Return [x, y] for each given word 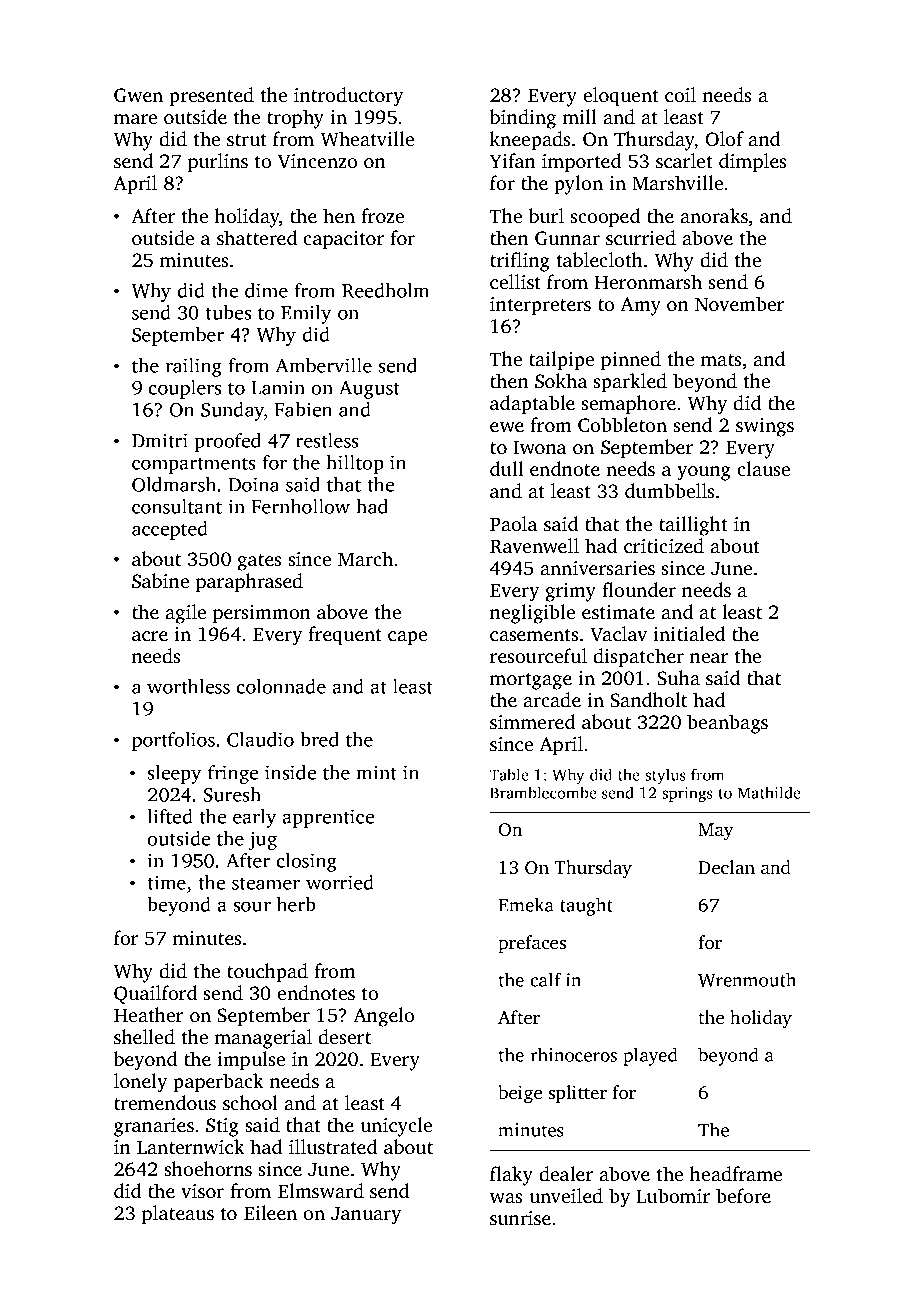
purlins [218, 163]
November [739, 303]
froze [382, 215]
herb [296, 904]
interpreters [540, 306]
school [250, 1102]
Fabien [303, 409]
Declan [726, 867]
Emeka [526, 904]
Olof [725, 139]
